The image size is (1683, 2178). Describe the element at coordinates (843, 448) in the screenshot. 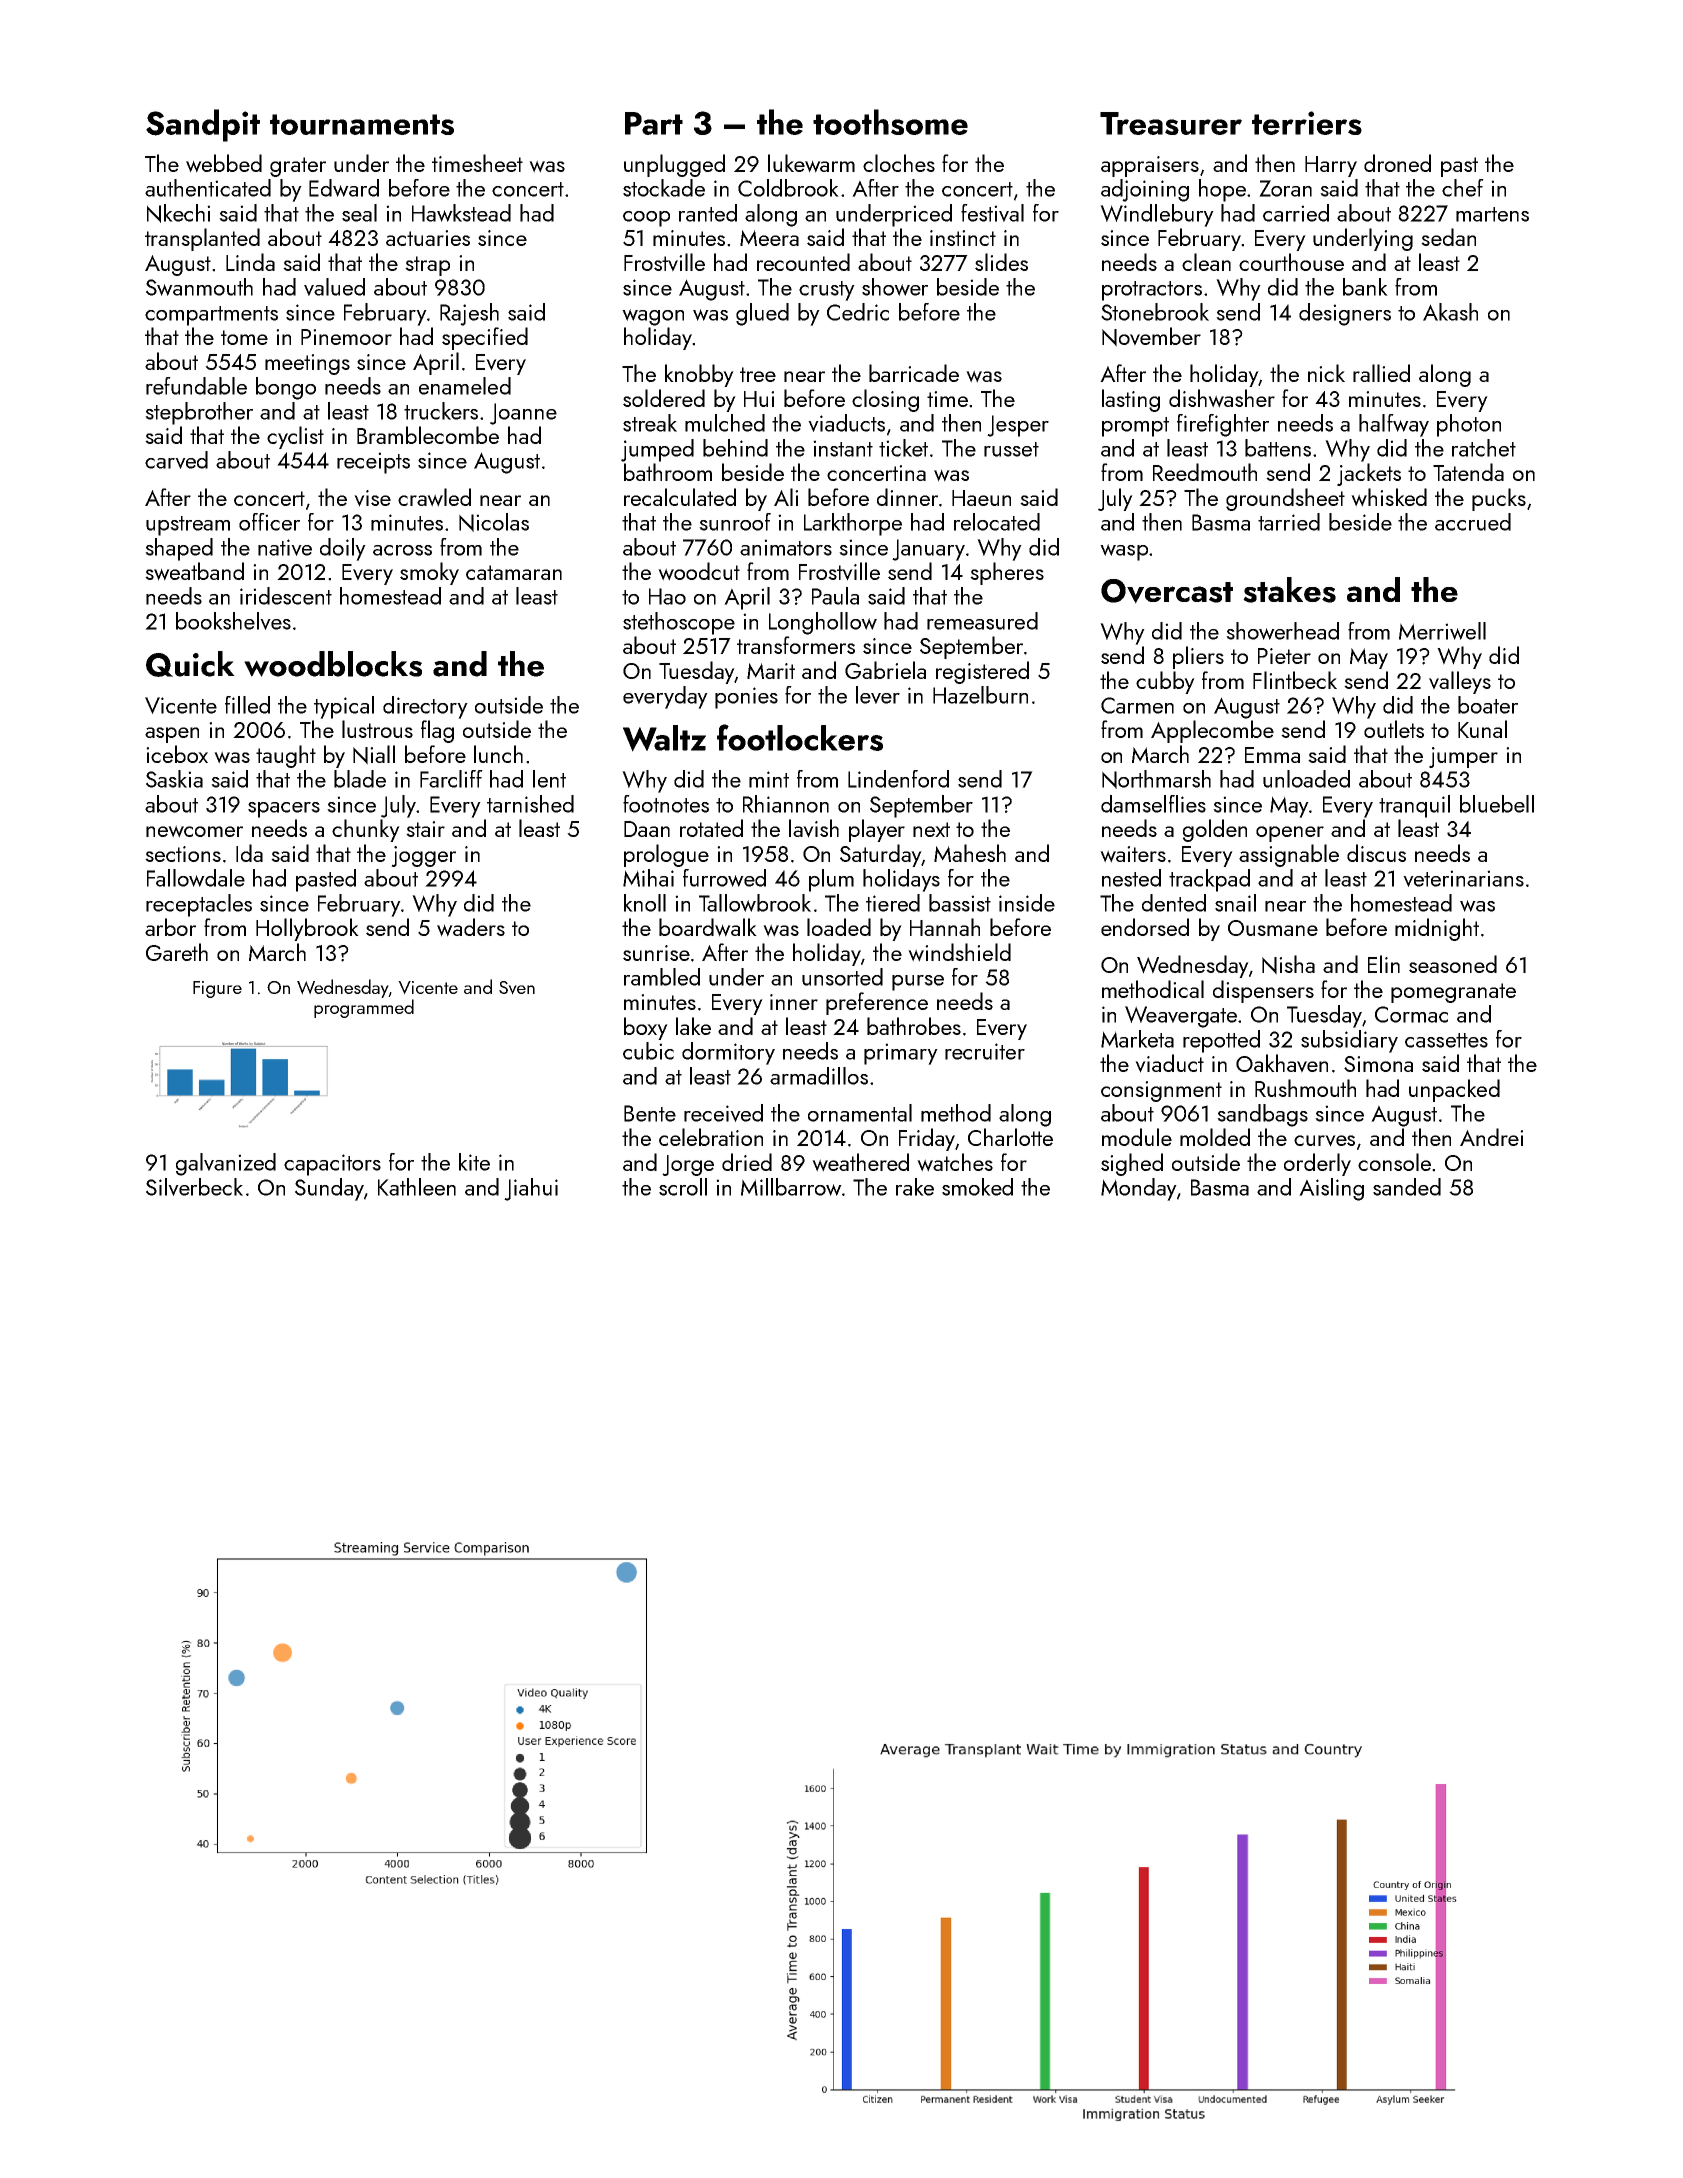

I see `instant` at that location.
